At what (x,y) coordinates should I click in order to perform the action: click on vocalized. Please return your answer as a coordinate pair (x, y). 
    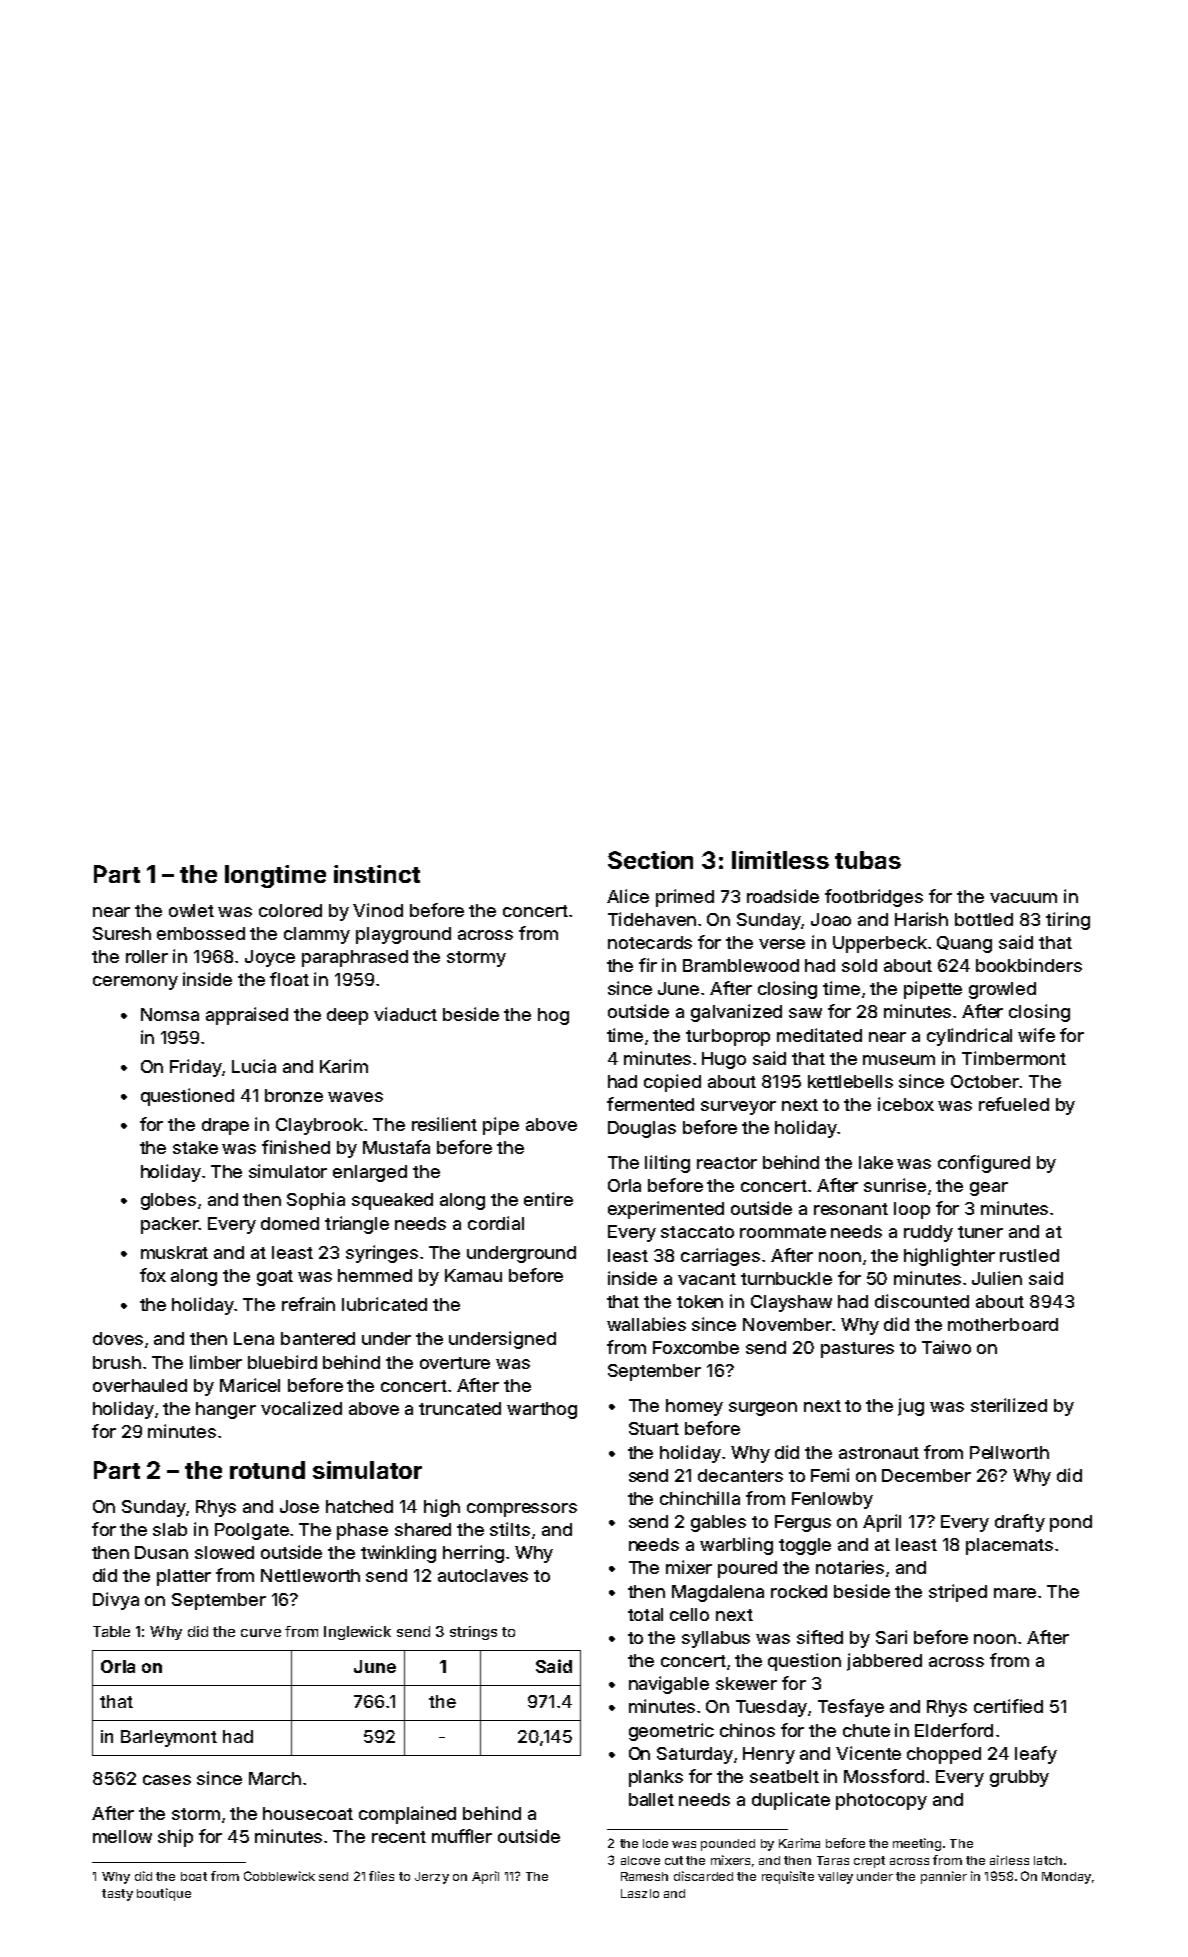
    Looking at the image, I should click on (301, 1408).
